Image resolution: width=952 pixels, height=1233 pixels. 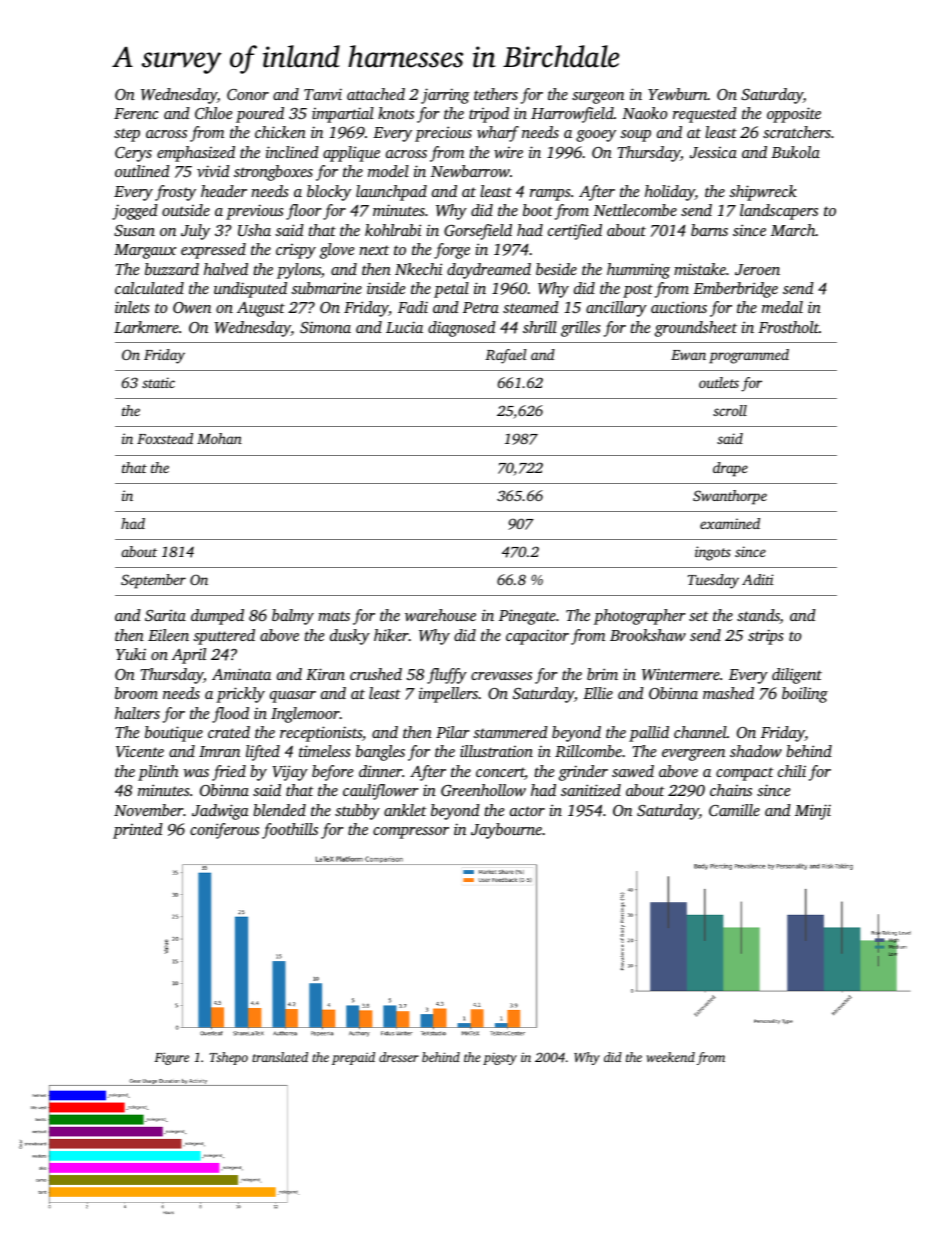 I want to click on Figure, so click(x=171, y=1058).
